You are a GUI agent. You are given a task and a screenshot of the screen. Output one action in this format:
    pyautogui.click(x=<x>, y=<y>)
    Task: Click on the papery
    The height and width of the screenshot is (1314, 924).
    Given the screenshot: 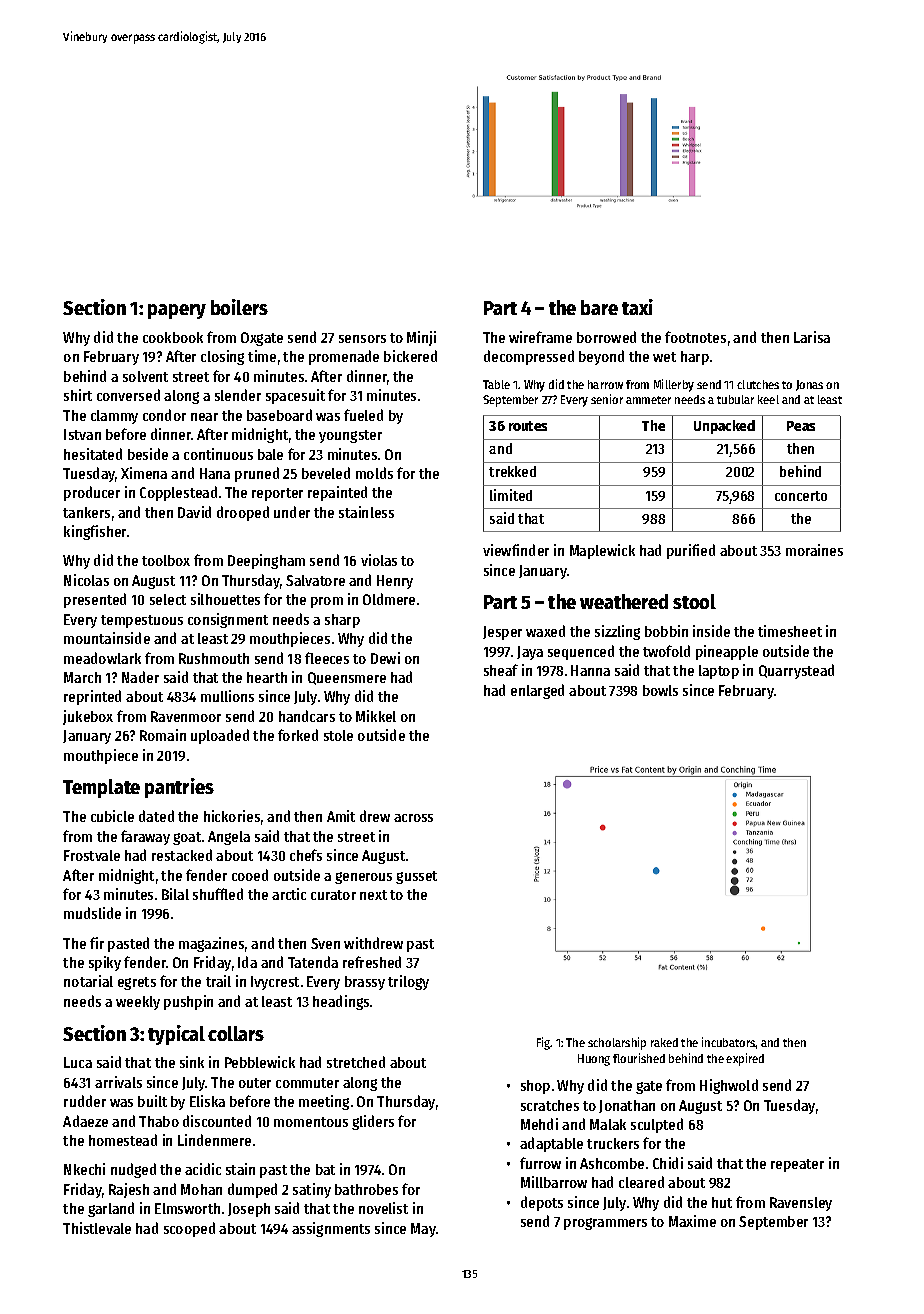 What is the action you would take?
    pyautogui.click(x=177, y=311)
